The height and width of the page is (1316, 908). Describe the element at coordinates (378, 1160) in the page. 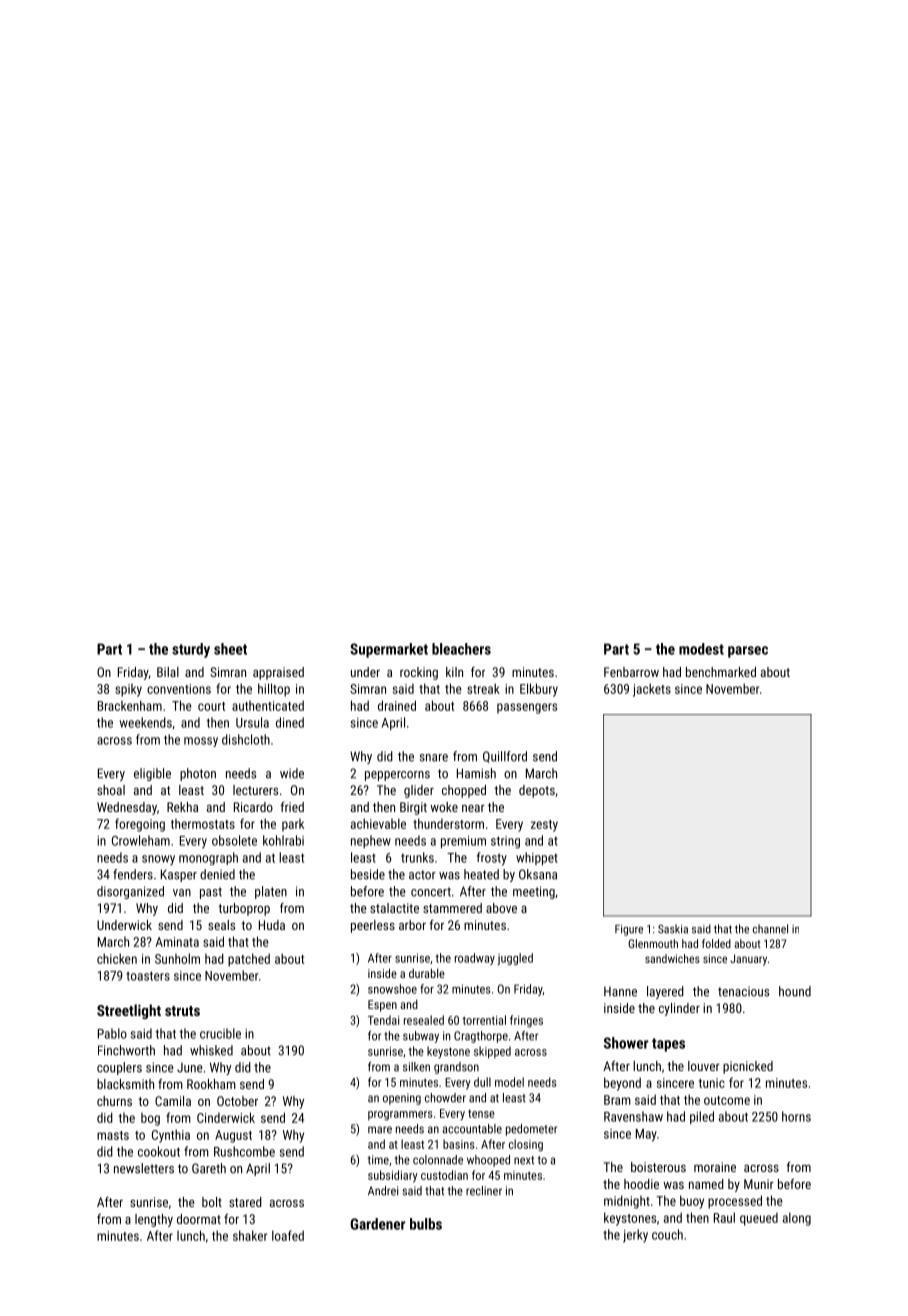

I see `time` at that location.
